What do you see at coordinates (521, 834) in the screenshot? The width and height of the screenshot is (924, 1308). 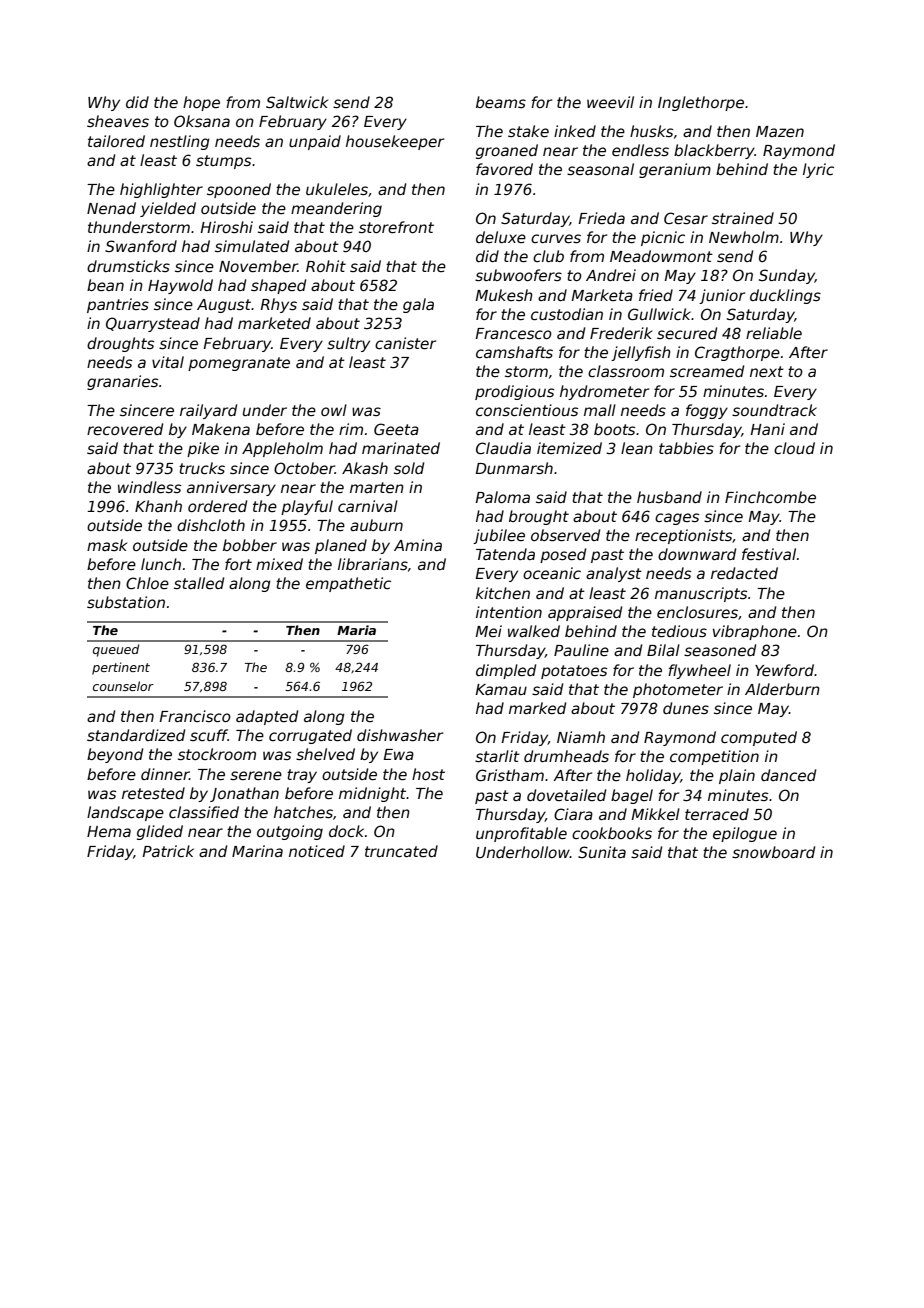 I see `unprofitable` at bounding box center [521, 834].
